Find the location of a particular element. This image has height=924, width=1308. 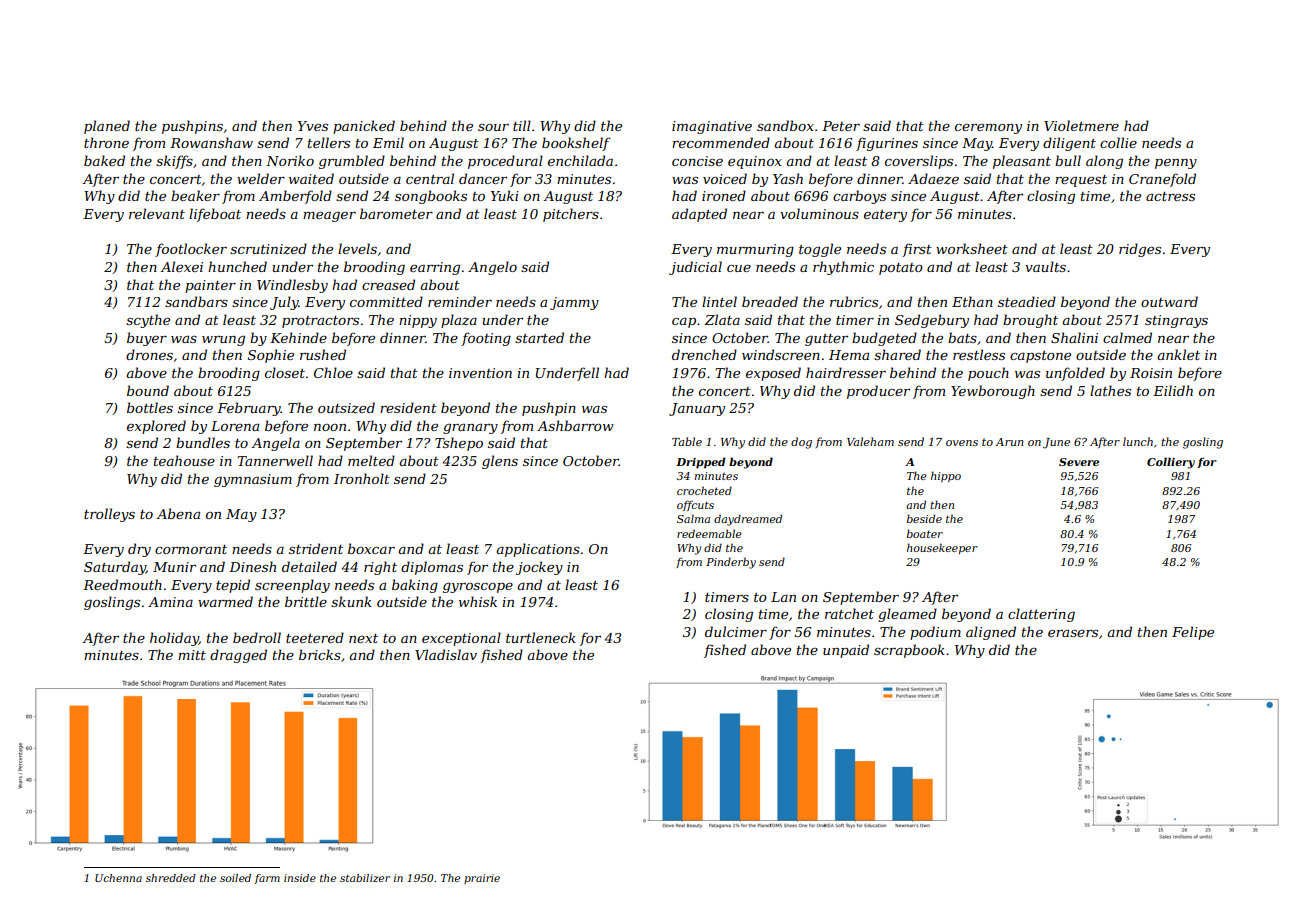

housekeeper is located at coordinates (942, 548).
